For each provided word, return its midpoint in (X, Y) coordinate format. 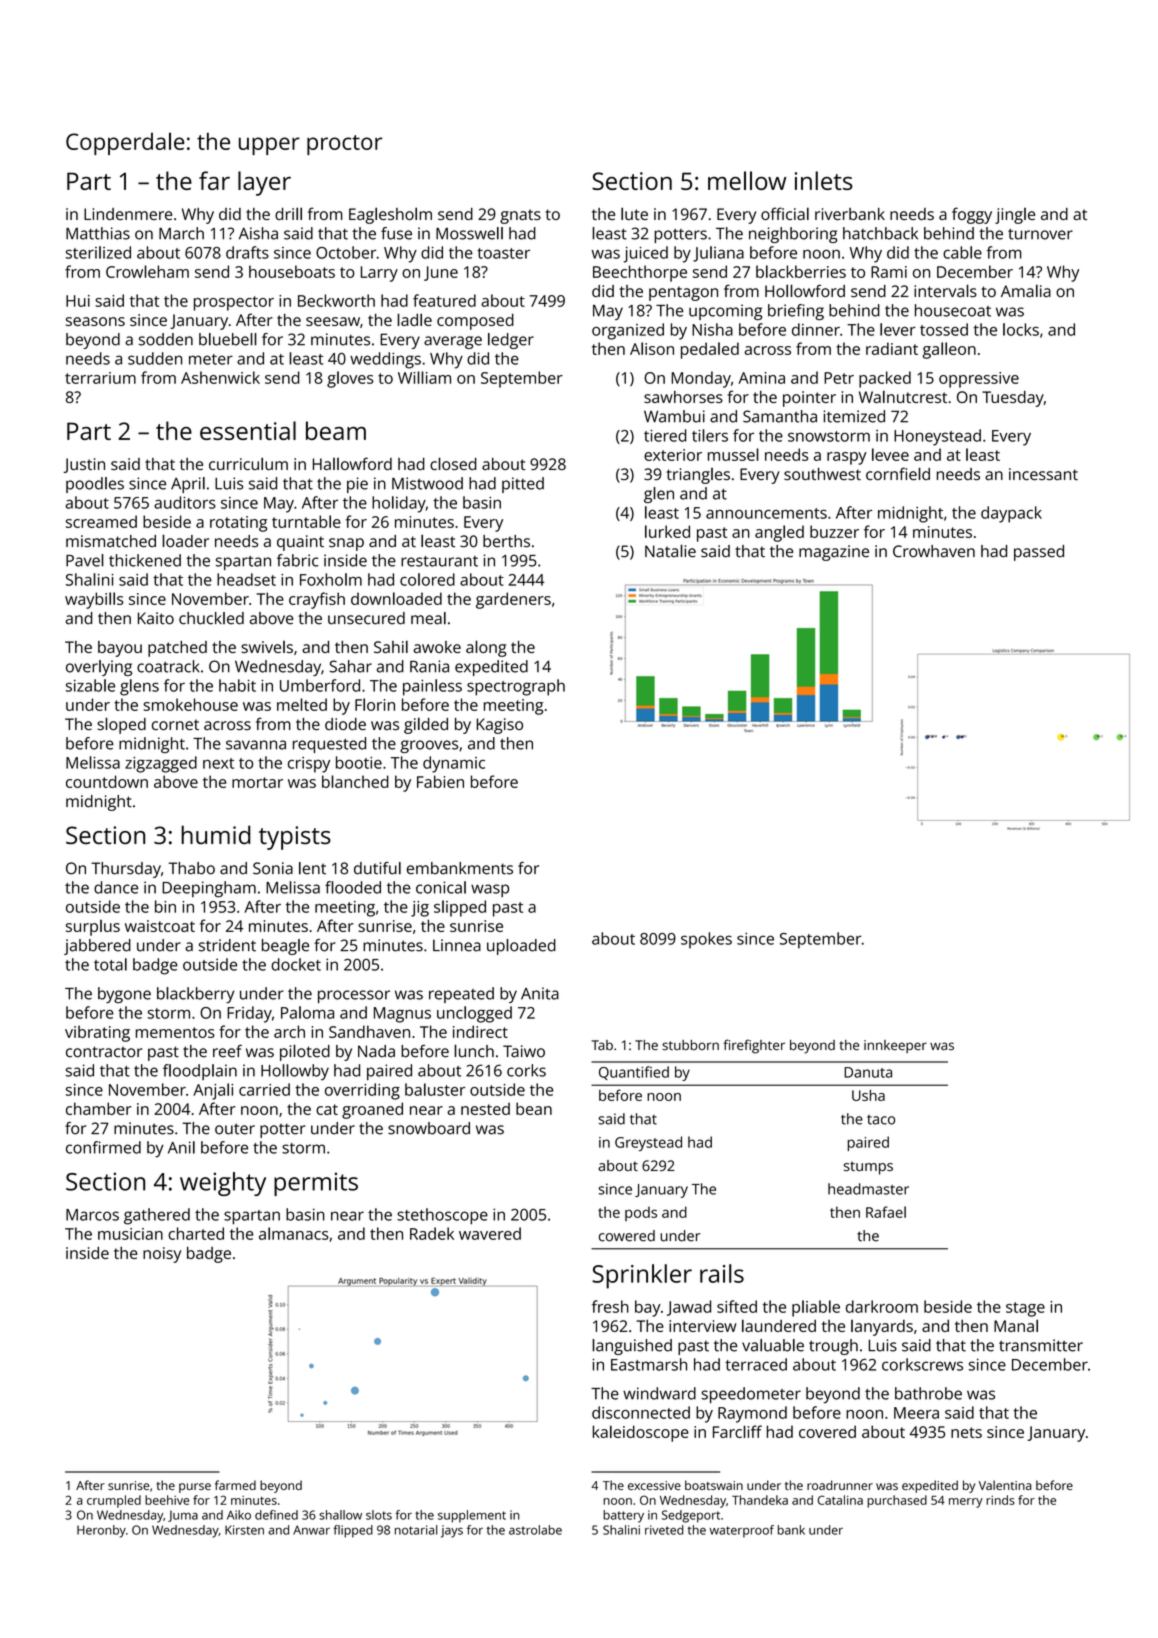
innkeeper (895, 1046)
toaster (503, 253)
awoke (437, 647)
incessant (1043, 474)
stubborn (690, 1045)
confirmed (103, 1147)
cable (962, 252)
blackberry (196, 995)
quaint (300, 543)
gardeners (513, 600)
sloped (121, 725)
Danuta (868, 1072)
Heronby (101, 1531)
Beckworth (336, 300)
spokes (706, 940)
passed (1039, 553)
